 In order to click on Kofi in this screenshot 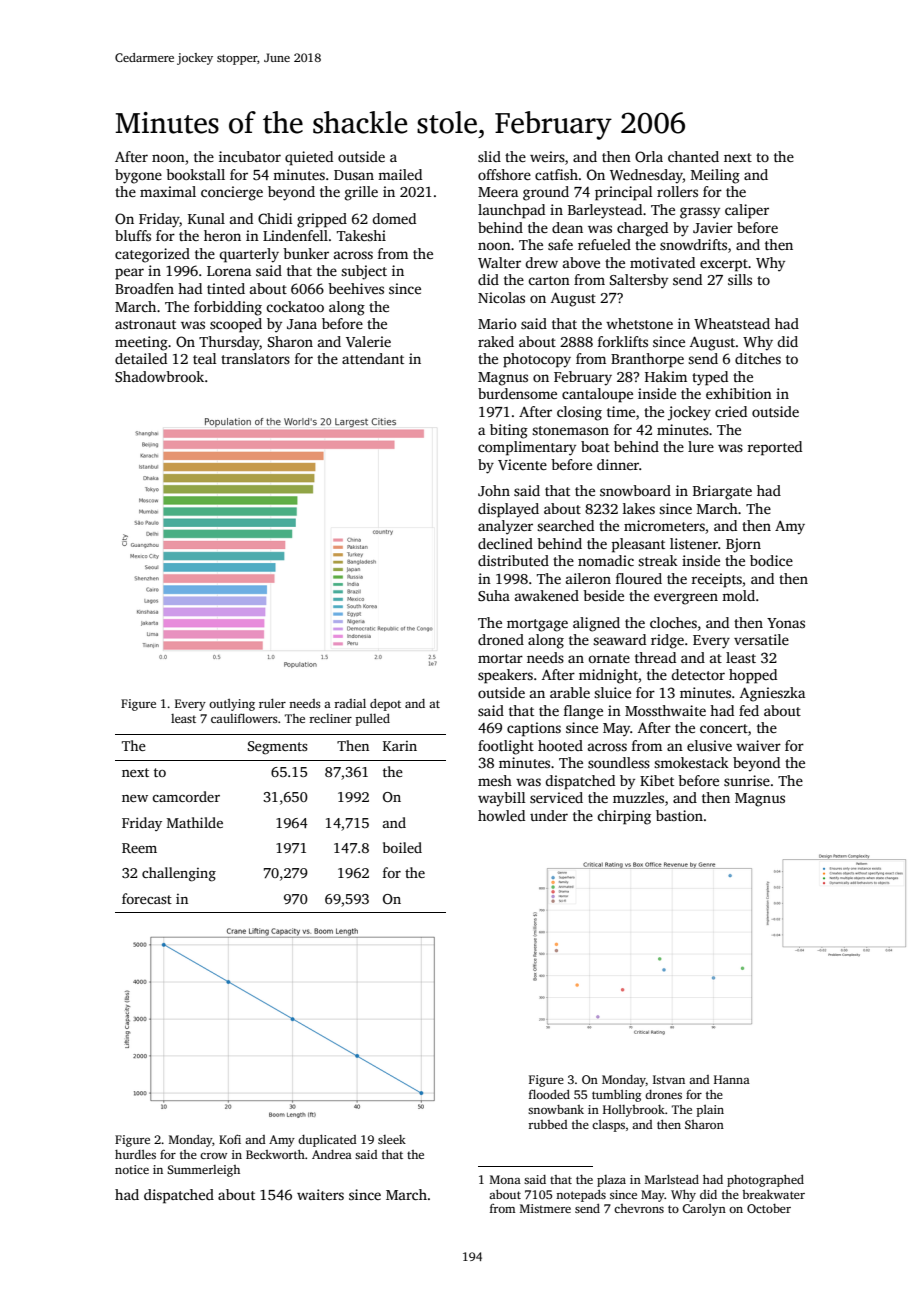, I will do `click(230, 1139)`.
